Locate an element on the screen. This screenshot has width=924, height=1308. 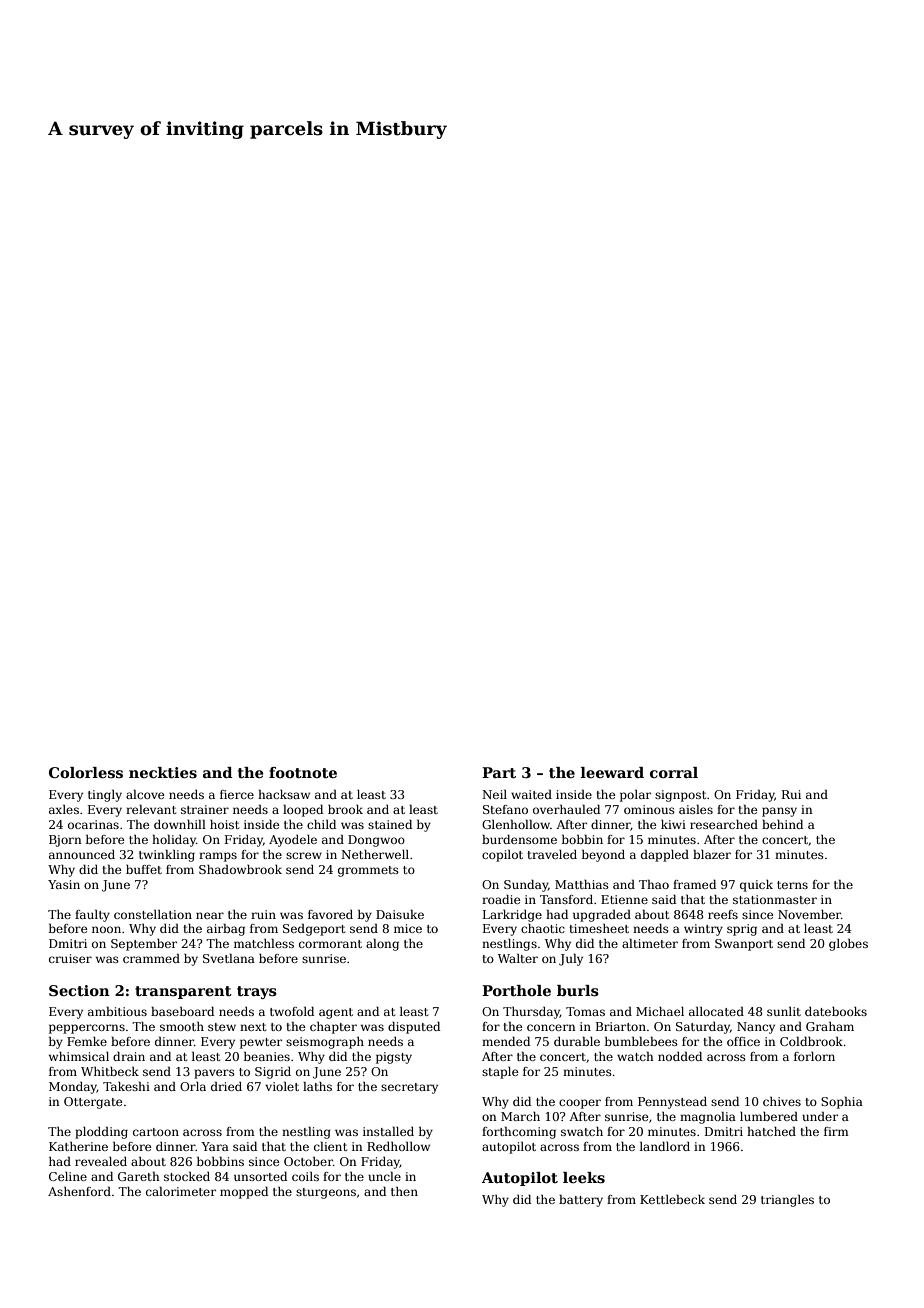
stocked is located at coordinates (187, 1176).
